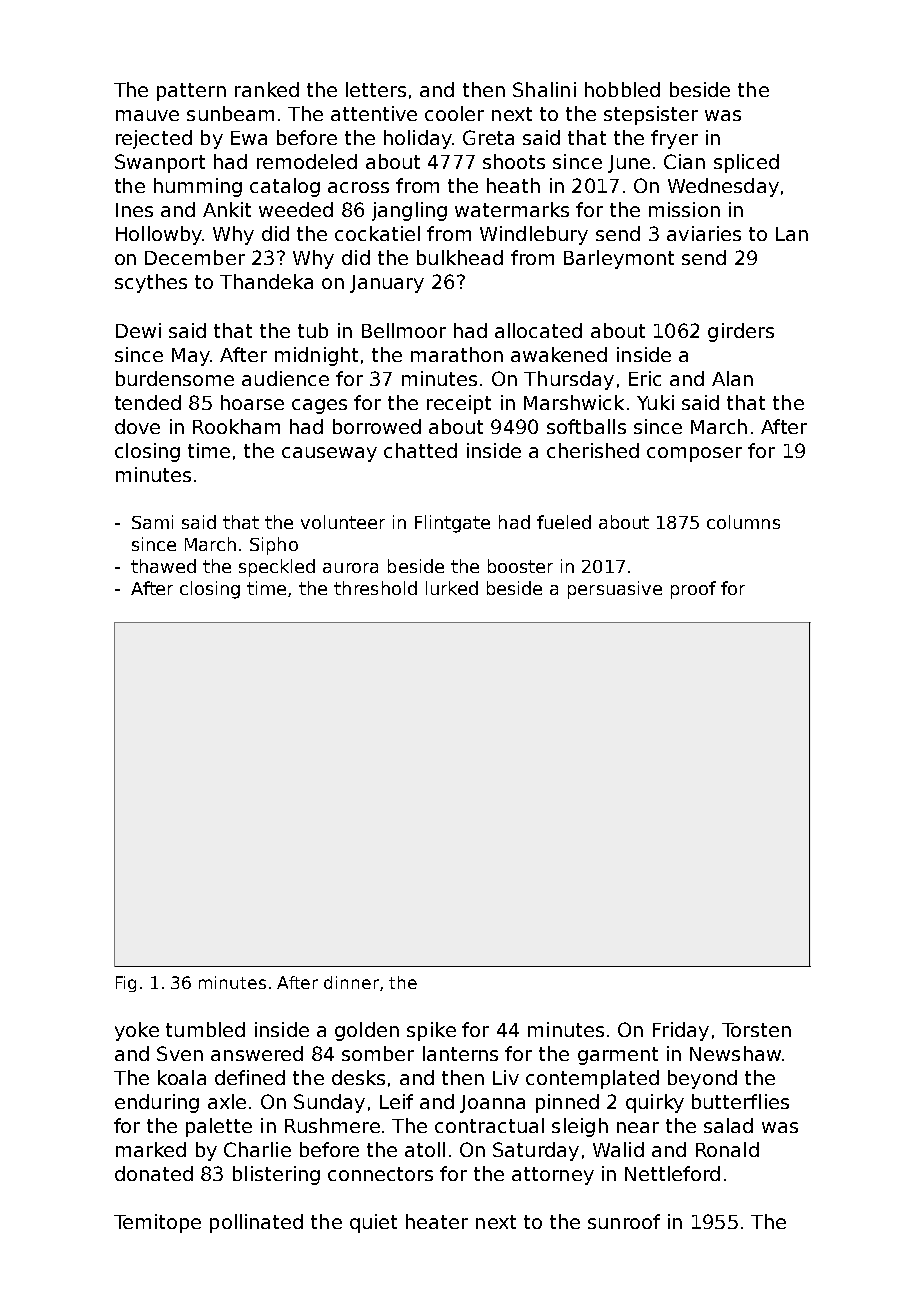 This document has width=924, height=1308. What do you see at coordinates (256, 1223) in the document?
I see `pollinated` at bounding box center [256, 1223].
